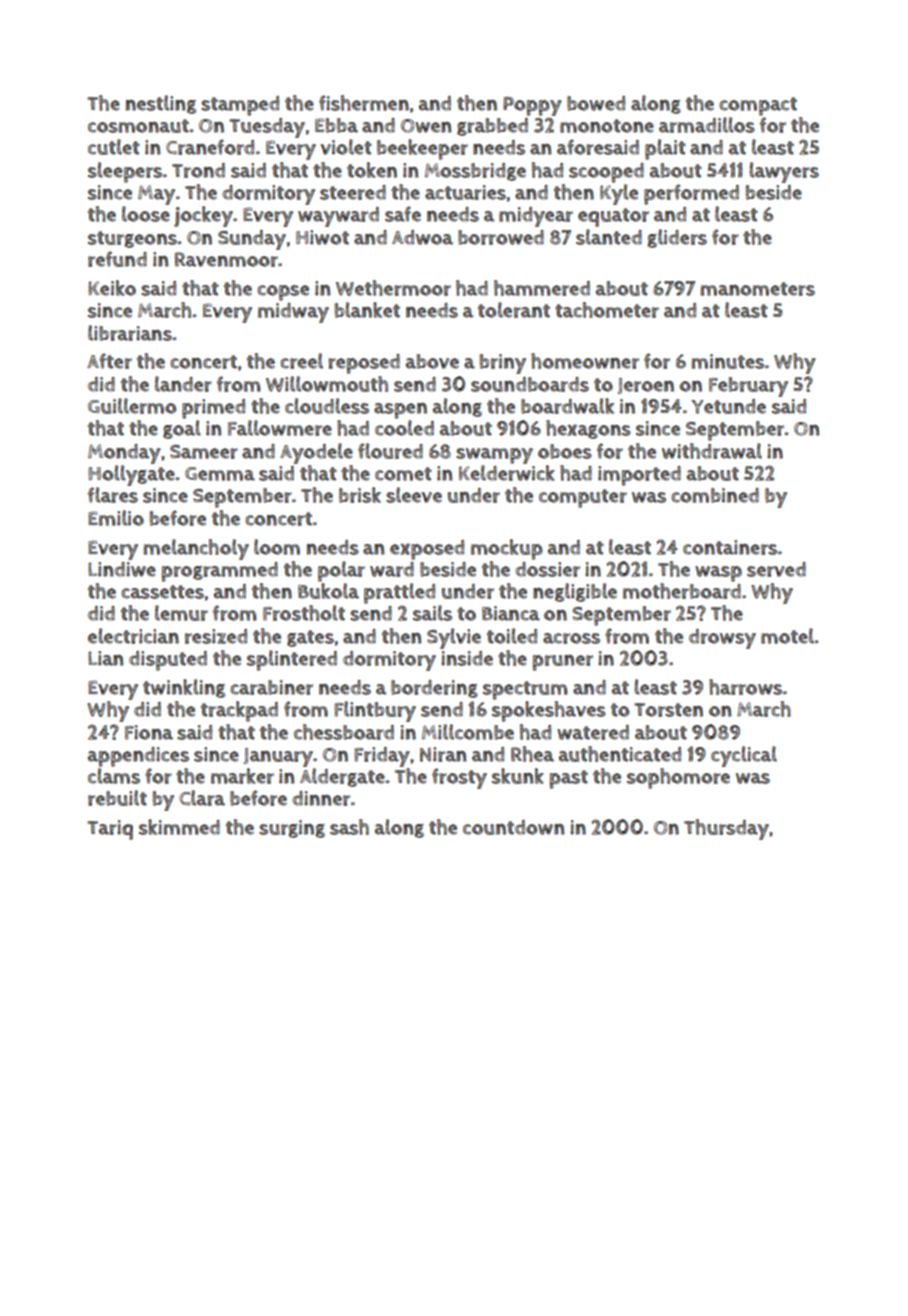 This screenshot has height=1316, width=908. Describe the element at coordinates (110, 830) in the screenshot. I see `Tariq` at that location.
